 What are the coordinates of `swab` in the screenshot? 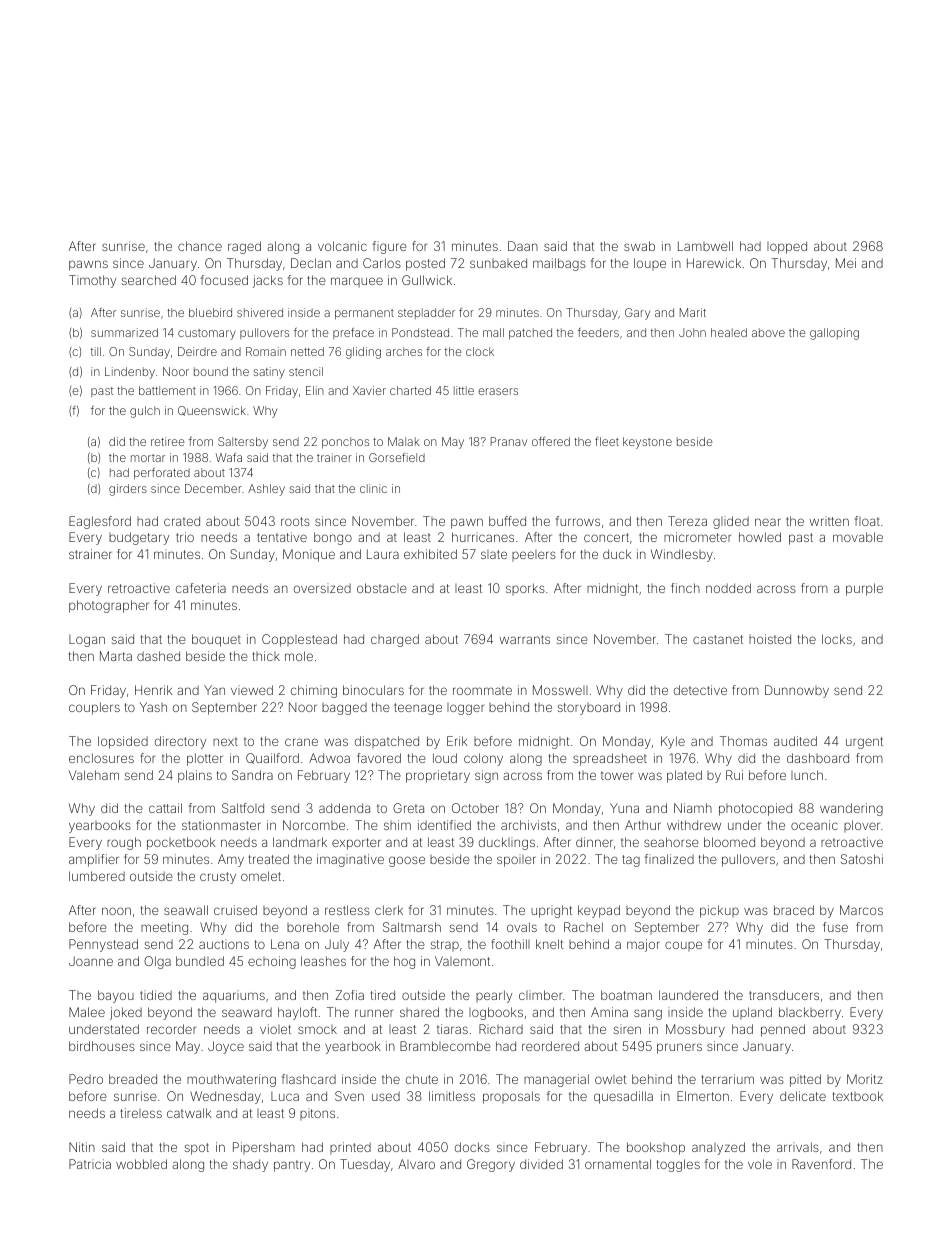 It's located at (639, 246).
